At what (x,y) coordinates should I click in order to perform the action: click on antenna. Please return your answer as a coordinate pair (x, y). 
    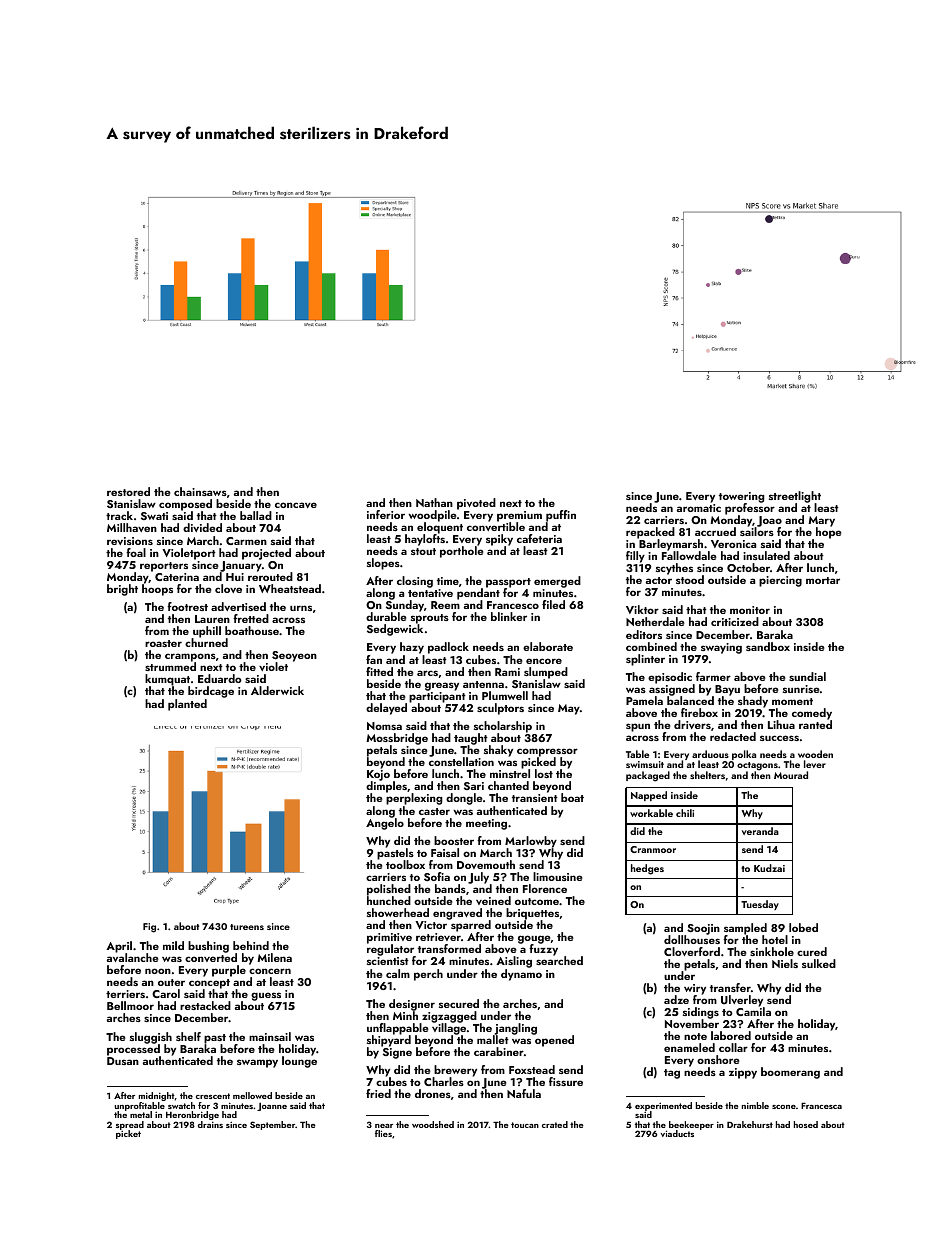
    Looking at the image, I should click on (483, 684).
